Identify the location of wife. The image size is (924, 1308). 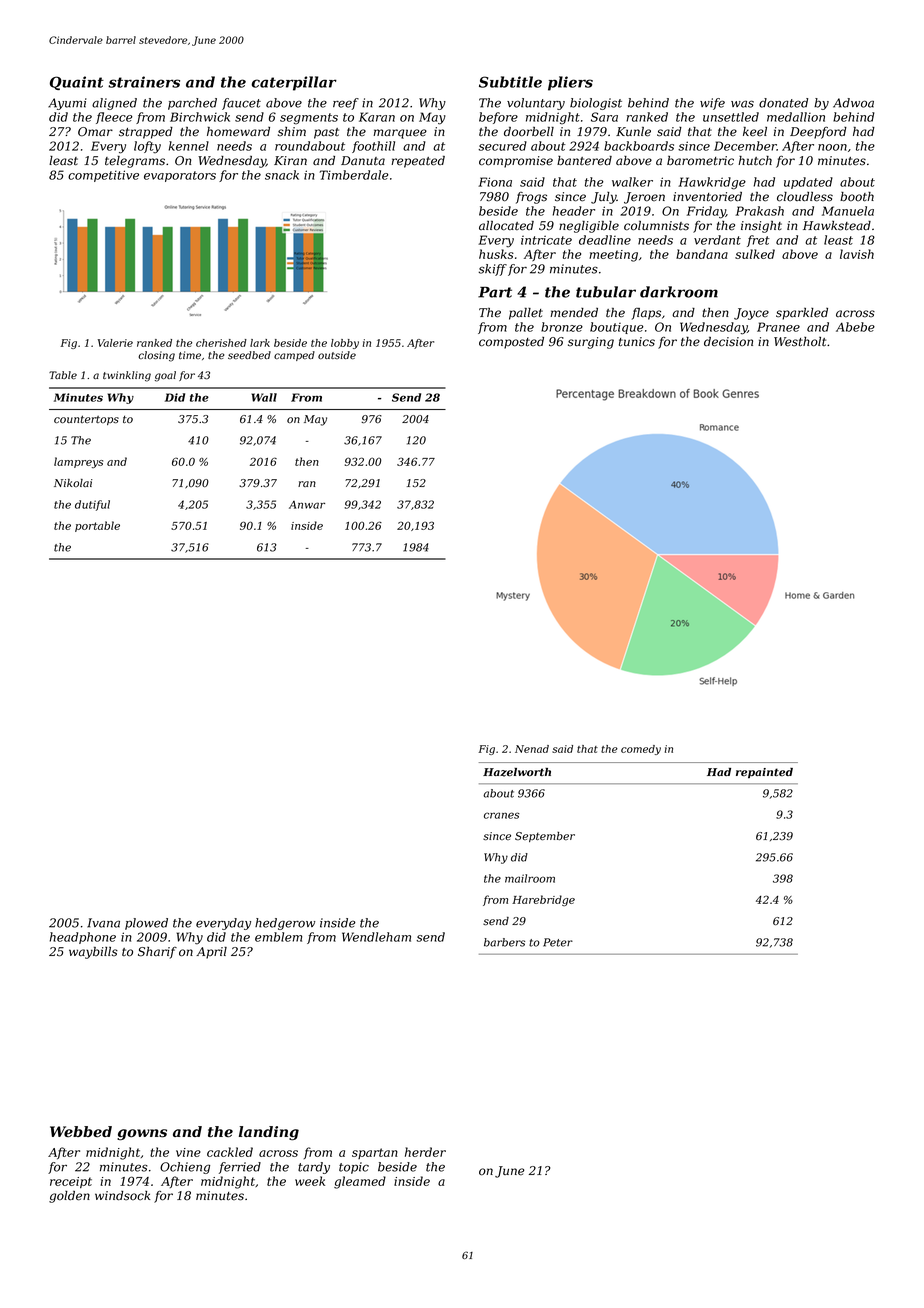
(712, 104).
